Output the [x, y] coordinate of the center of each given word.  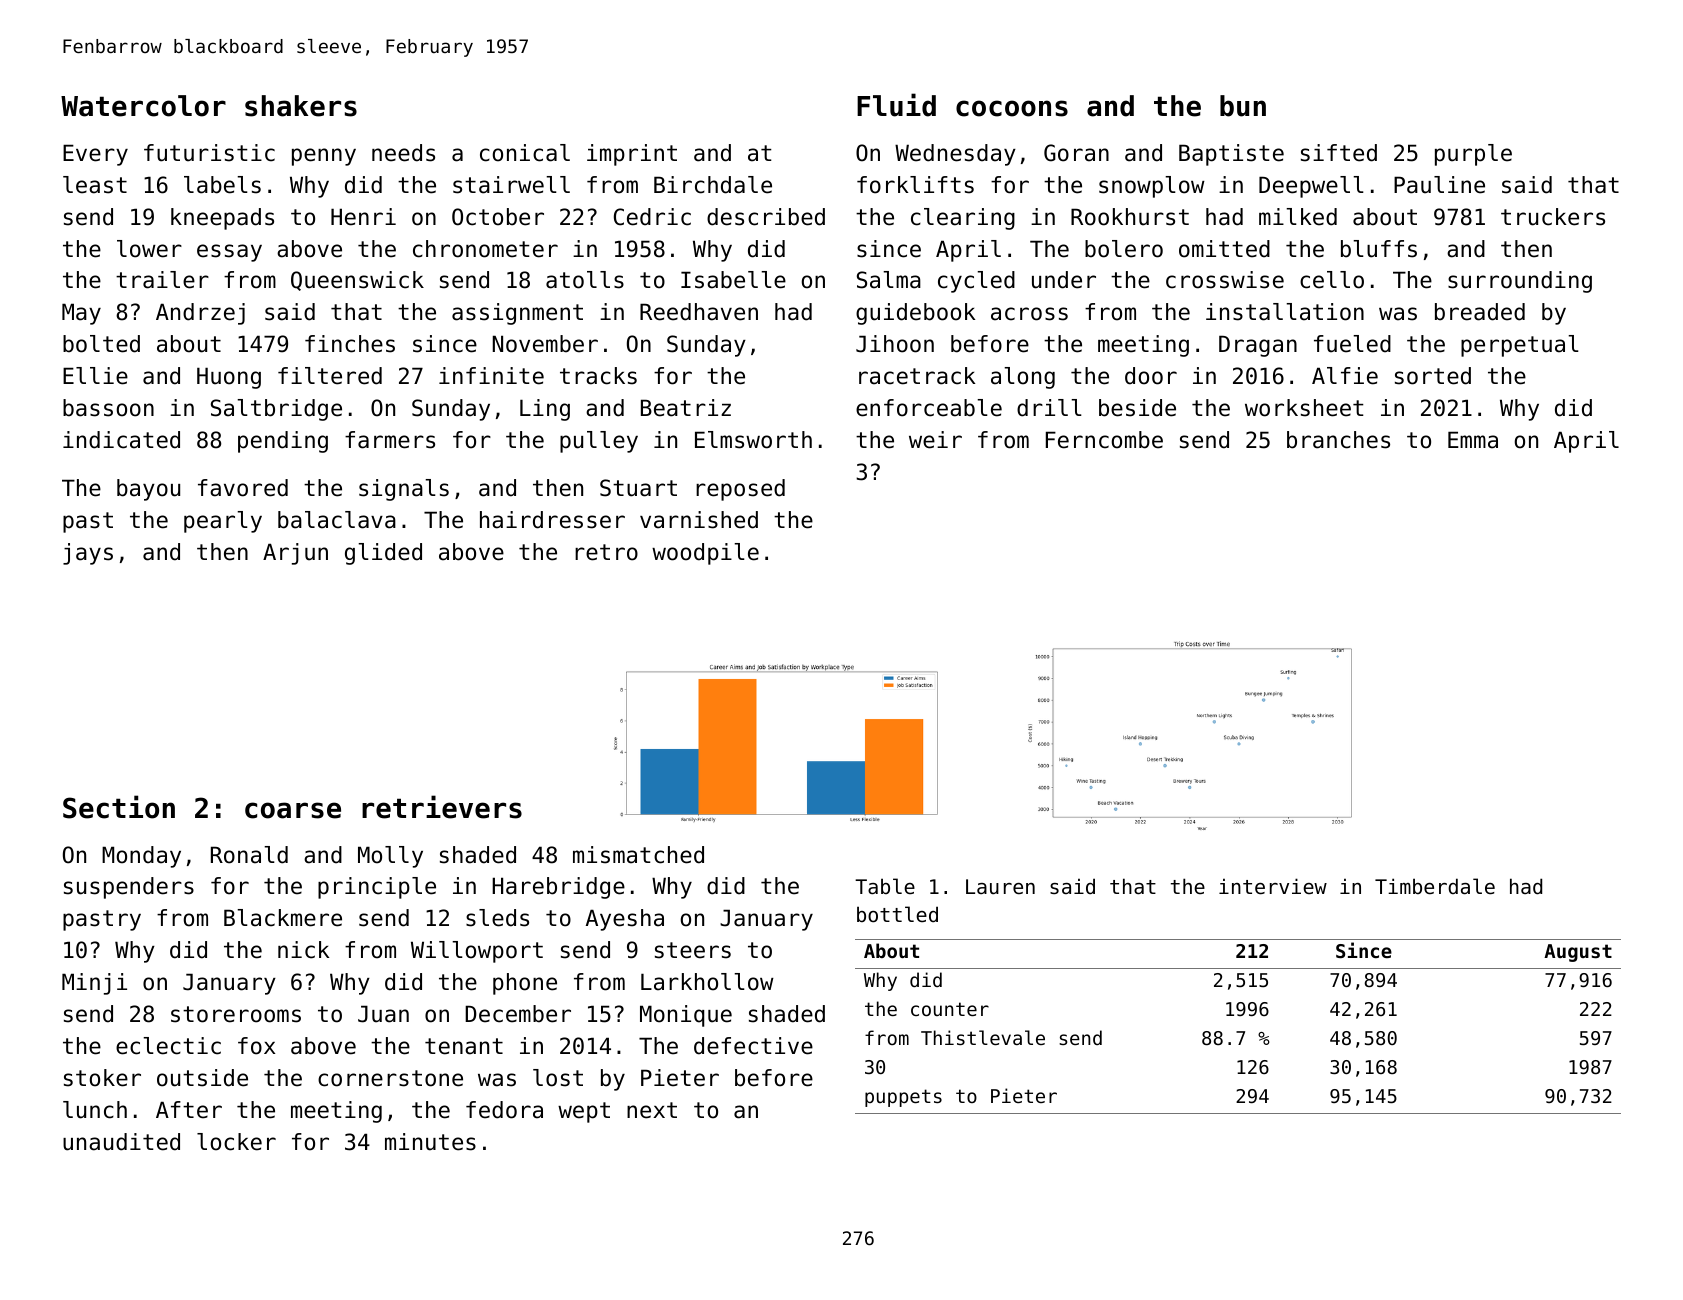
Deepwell [1311, 187]
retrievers [442, 807]
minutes [430, 1142]
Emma [1473, 440]
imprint [632, 155]
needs [403, 153]
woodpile [705, 554]
